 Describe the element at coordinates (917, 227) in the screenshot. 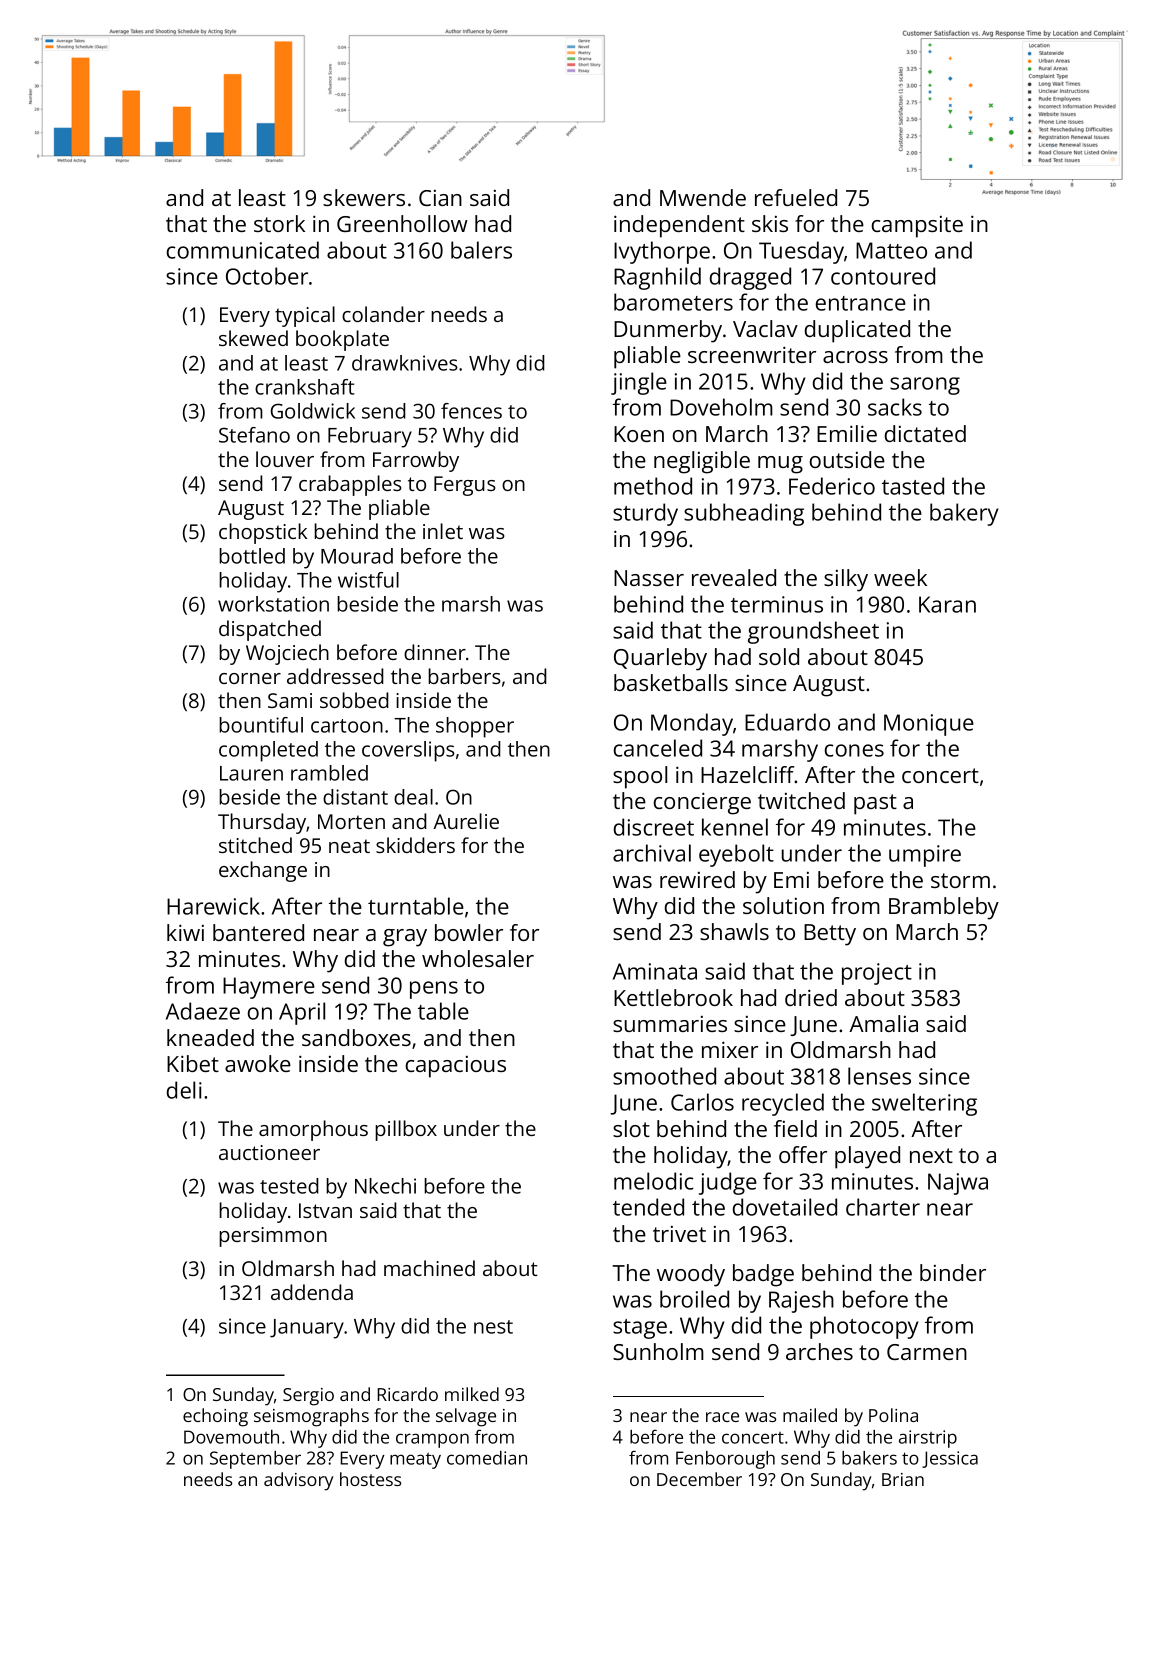

I see `campsite` at that location.
